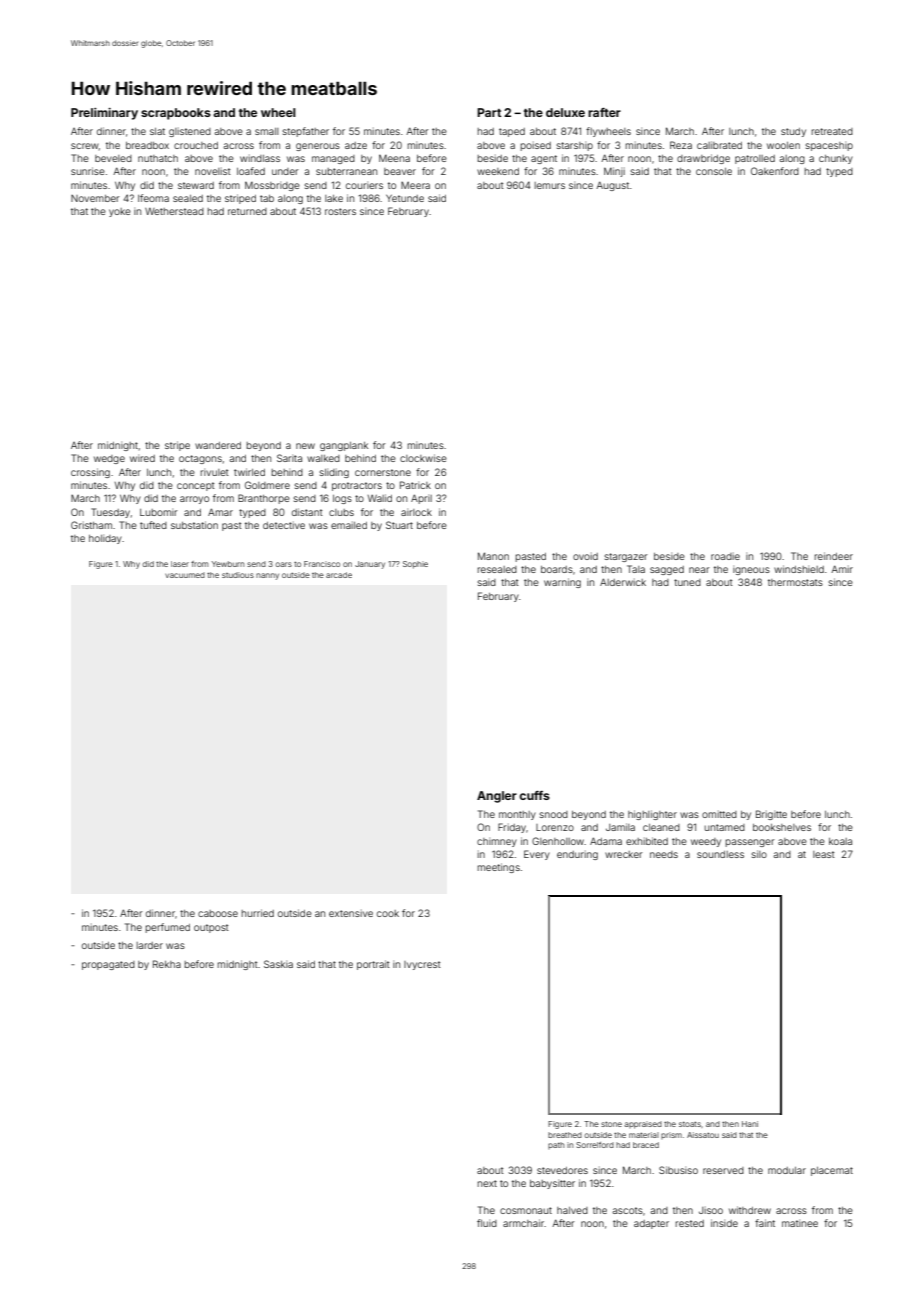  Describe the element at coordinates (719, 145) in the screenshot. I see `calibrated` at that location.
